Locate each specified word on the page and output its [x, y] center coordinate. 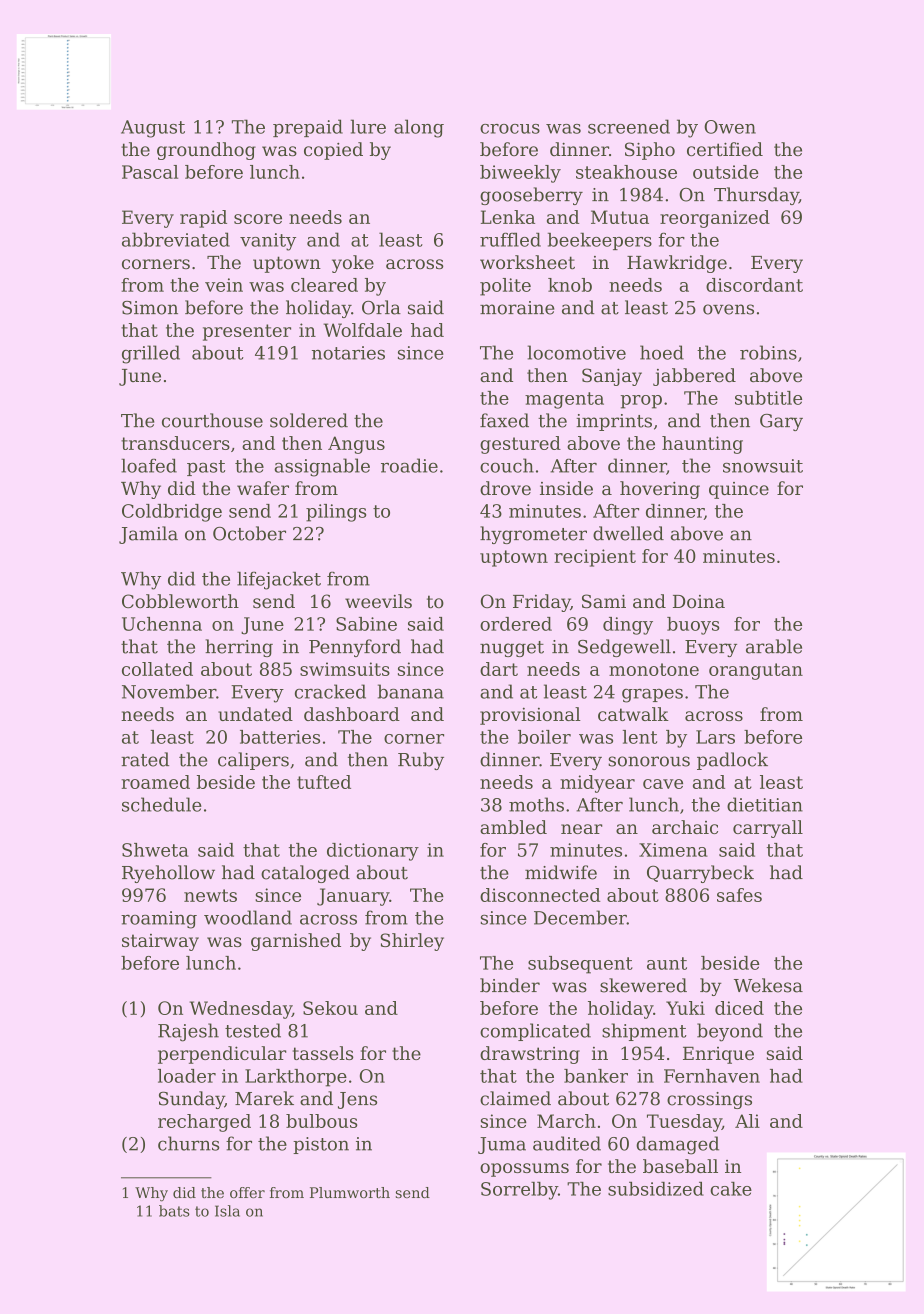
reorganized [715, 219]
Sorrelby [519, 1191]
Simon [150, 308]
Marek [264, 1098]
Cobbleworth [180, 601]
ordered [516, 624]
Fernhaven [712, 1076]
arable [774, 646]
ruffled [510, 240]
